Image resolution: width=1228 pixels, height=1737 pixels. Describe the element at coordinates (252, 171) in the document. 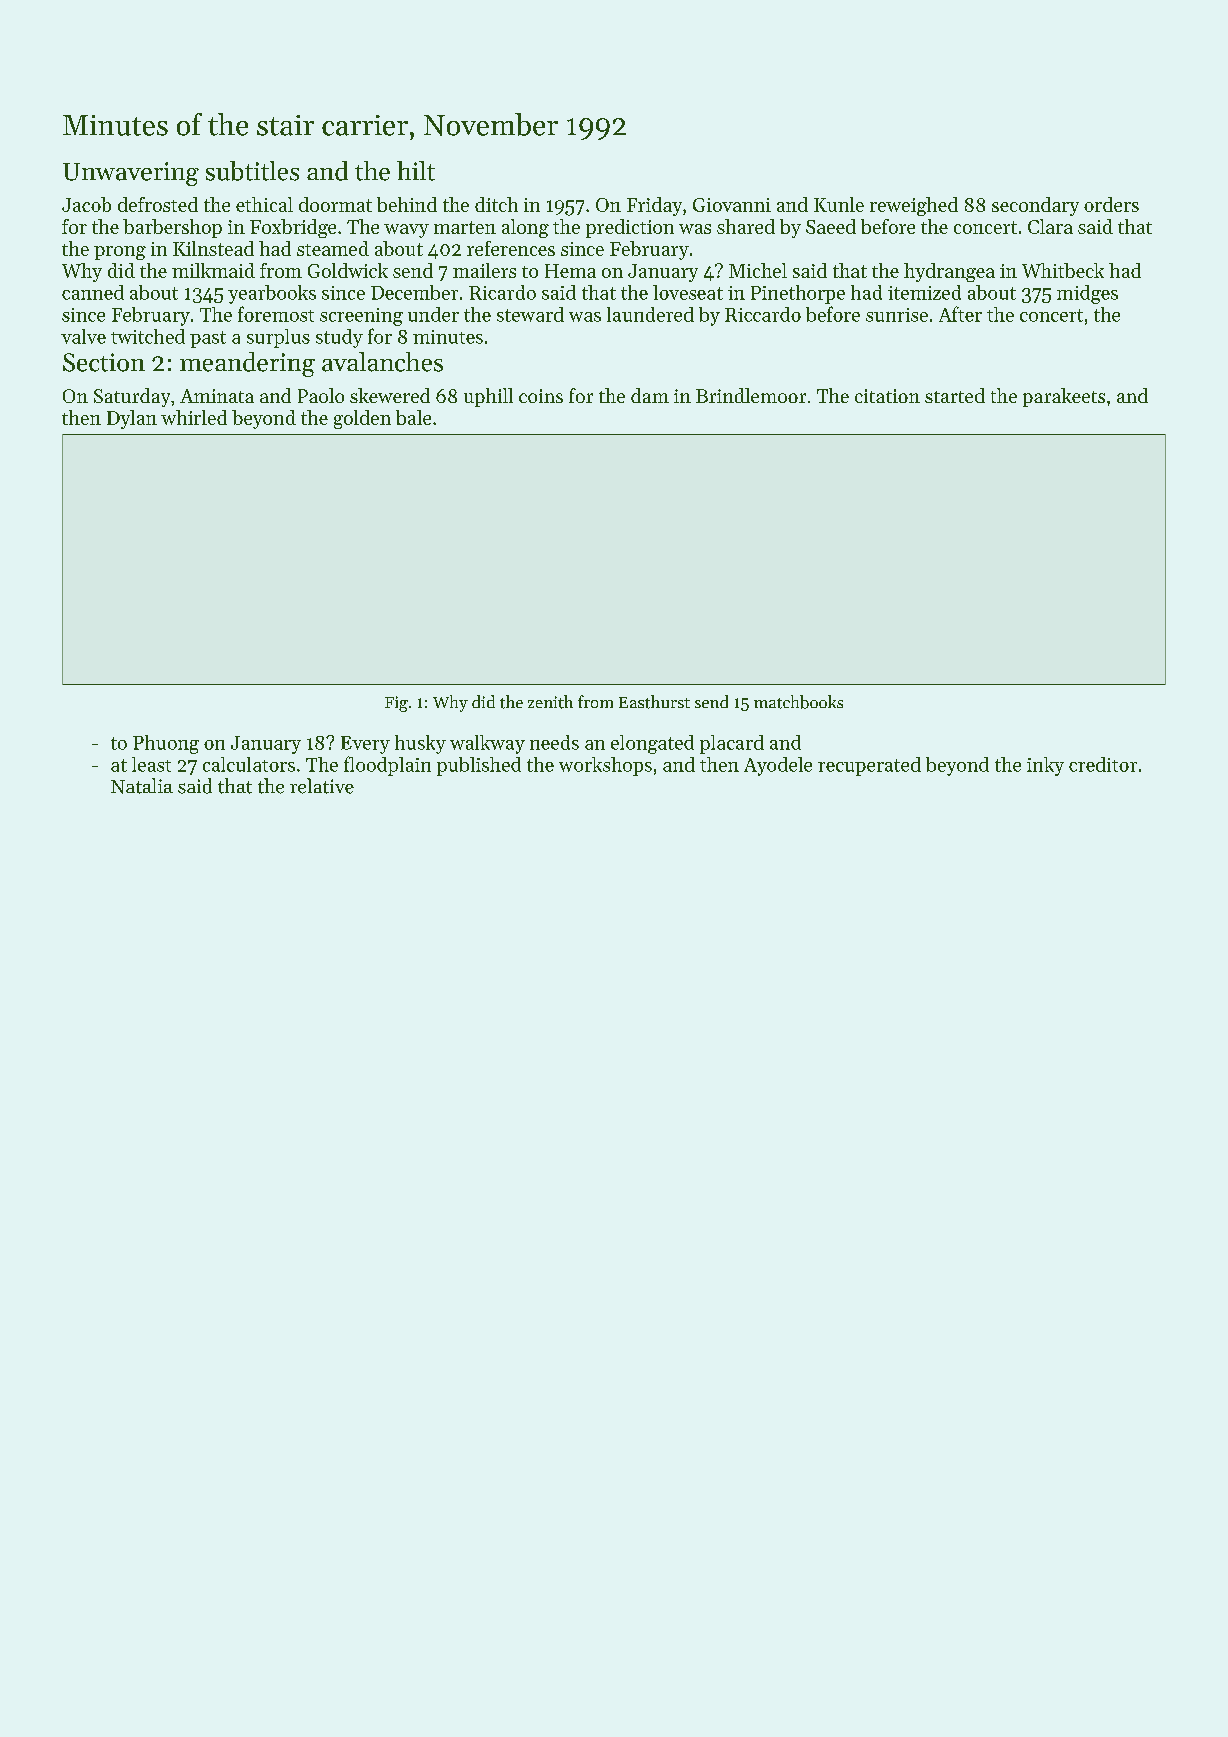

I see `subtitles` at that location.
